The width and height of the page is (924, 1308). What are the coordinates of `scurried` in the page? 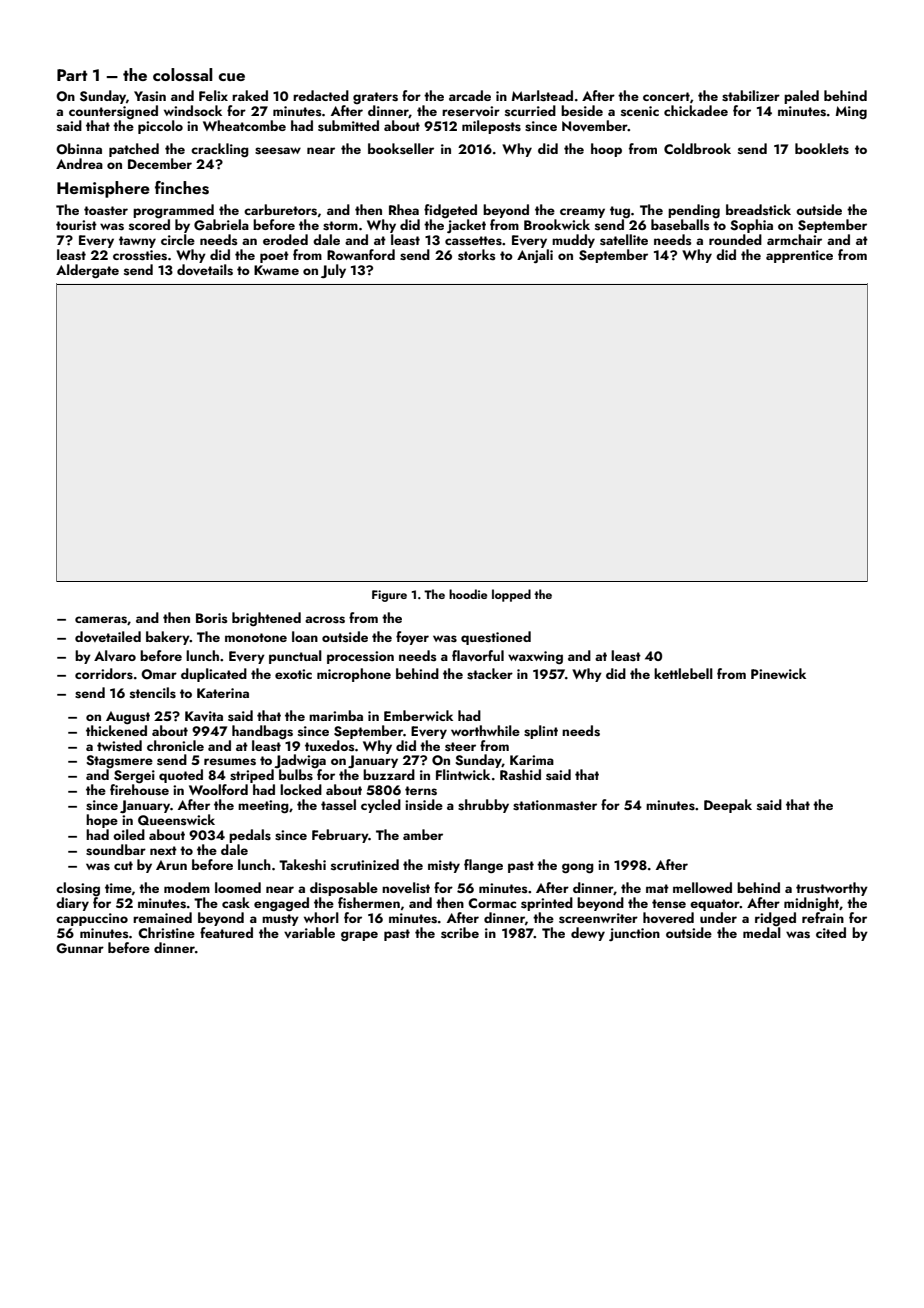 It's located at (530, 110).
